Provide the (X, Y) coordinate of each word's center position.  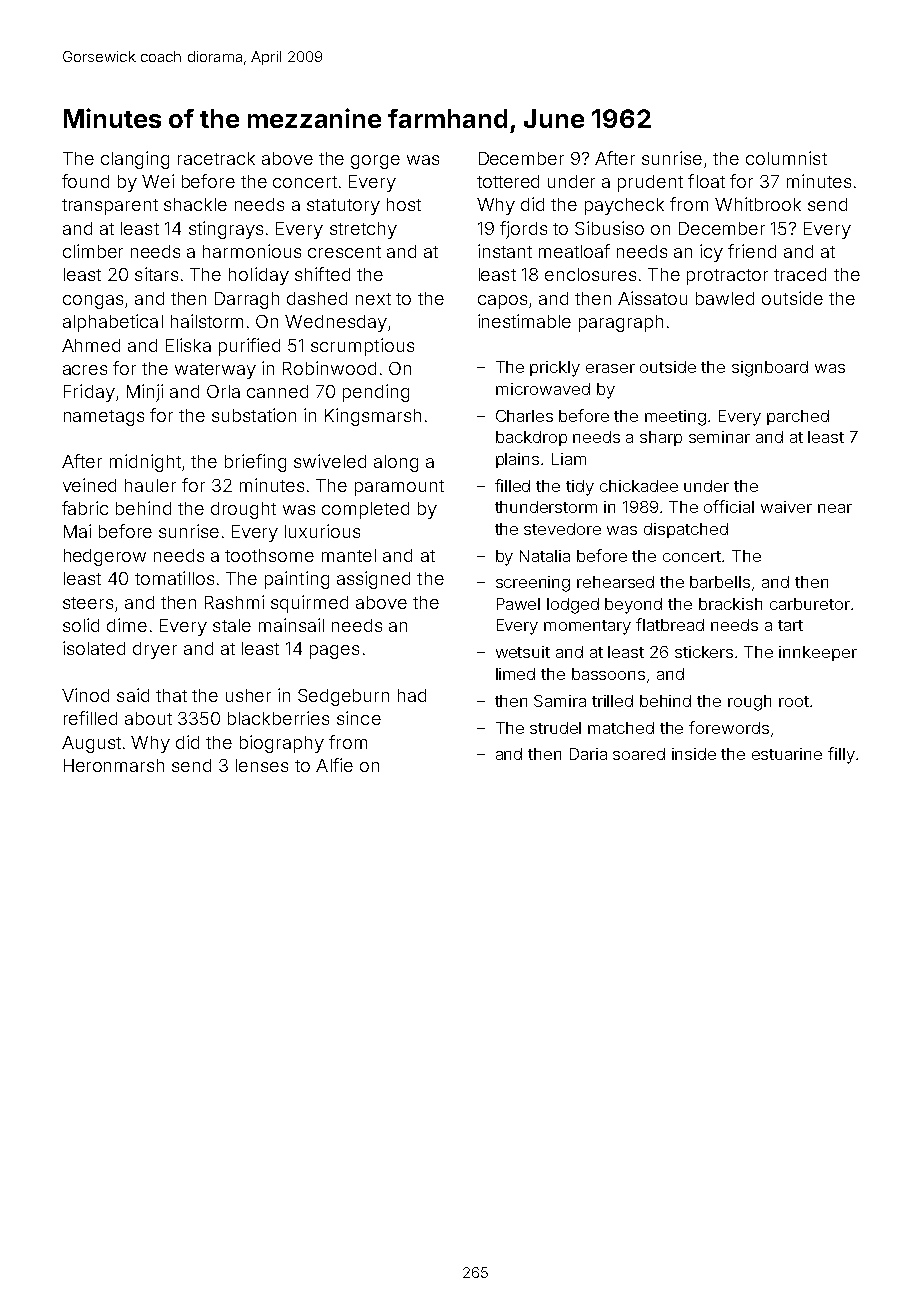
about (148, 718)
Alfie (334, 765)
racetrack (216, 158)
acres (85, 370)
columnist (786, 158)
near (835, 508)
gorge (375, 162)
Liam (569, 459)
